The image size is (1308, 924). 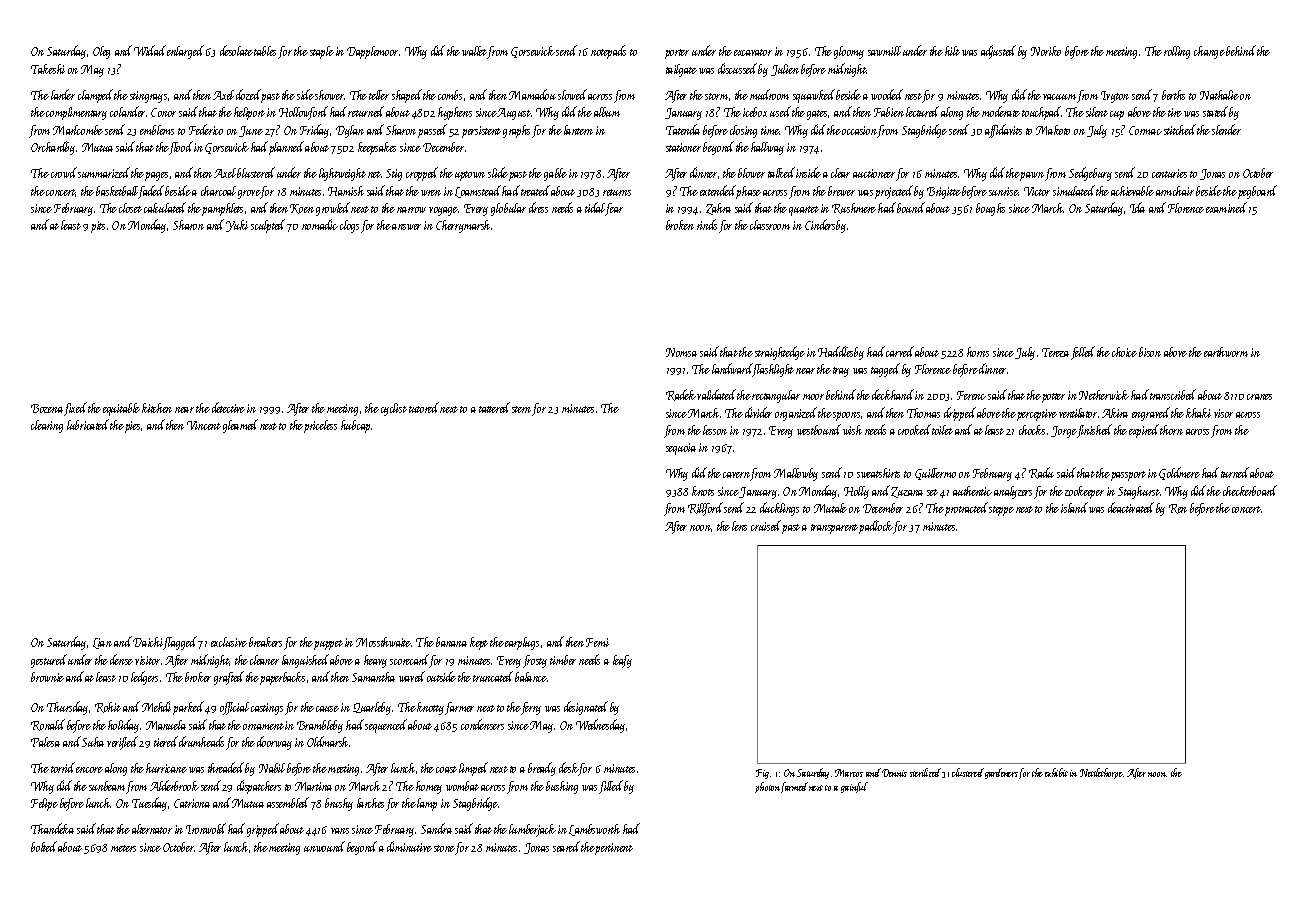 What do you see at coordinates (88, 424) in the screenshot?
I see `lubricated` at bounding box center [88, 424].
